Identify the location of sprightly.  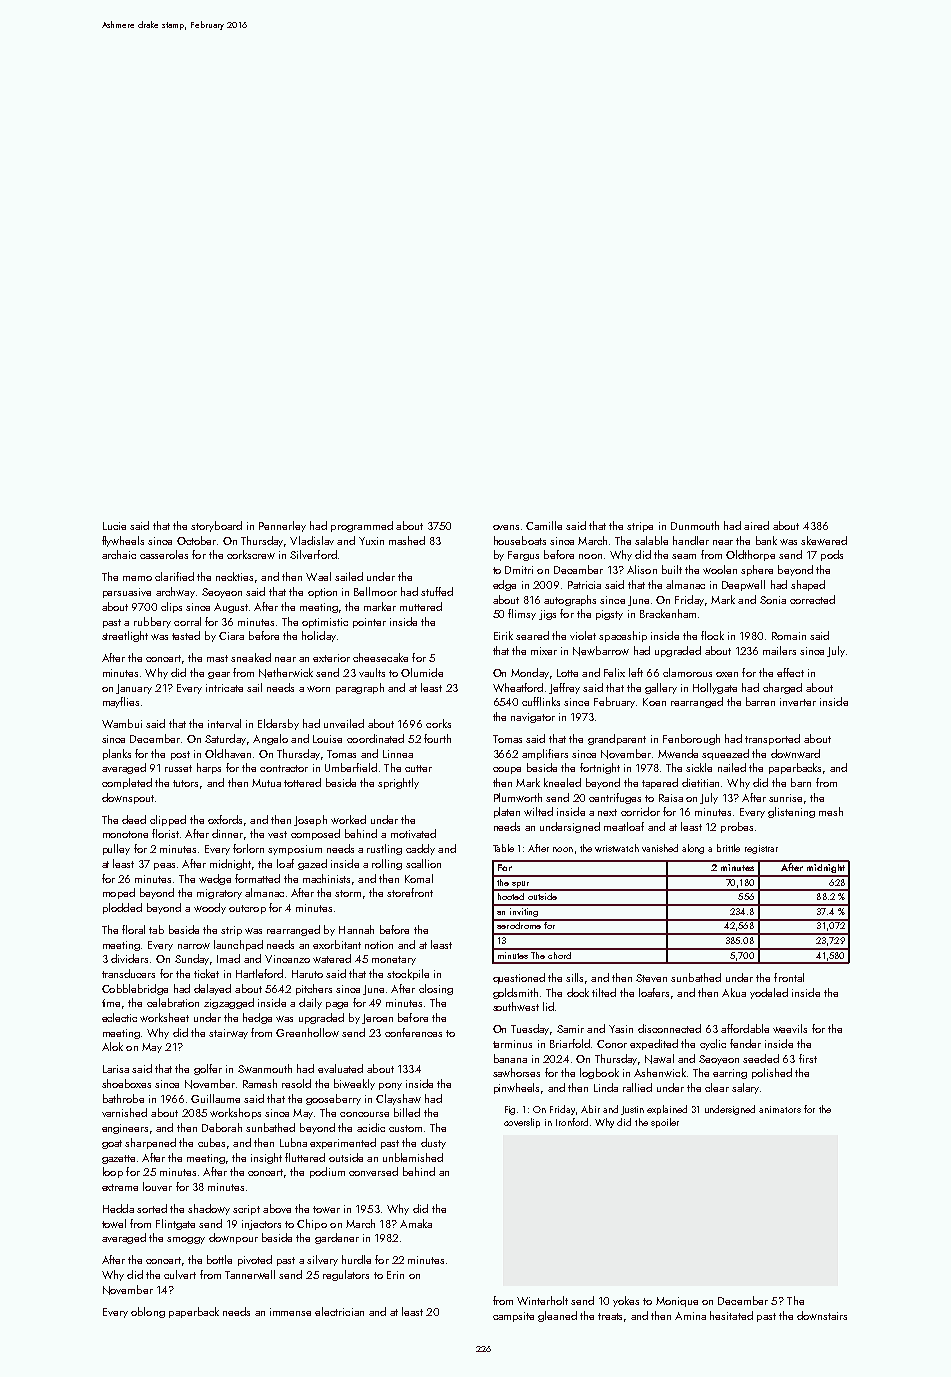
(398, 783).
